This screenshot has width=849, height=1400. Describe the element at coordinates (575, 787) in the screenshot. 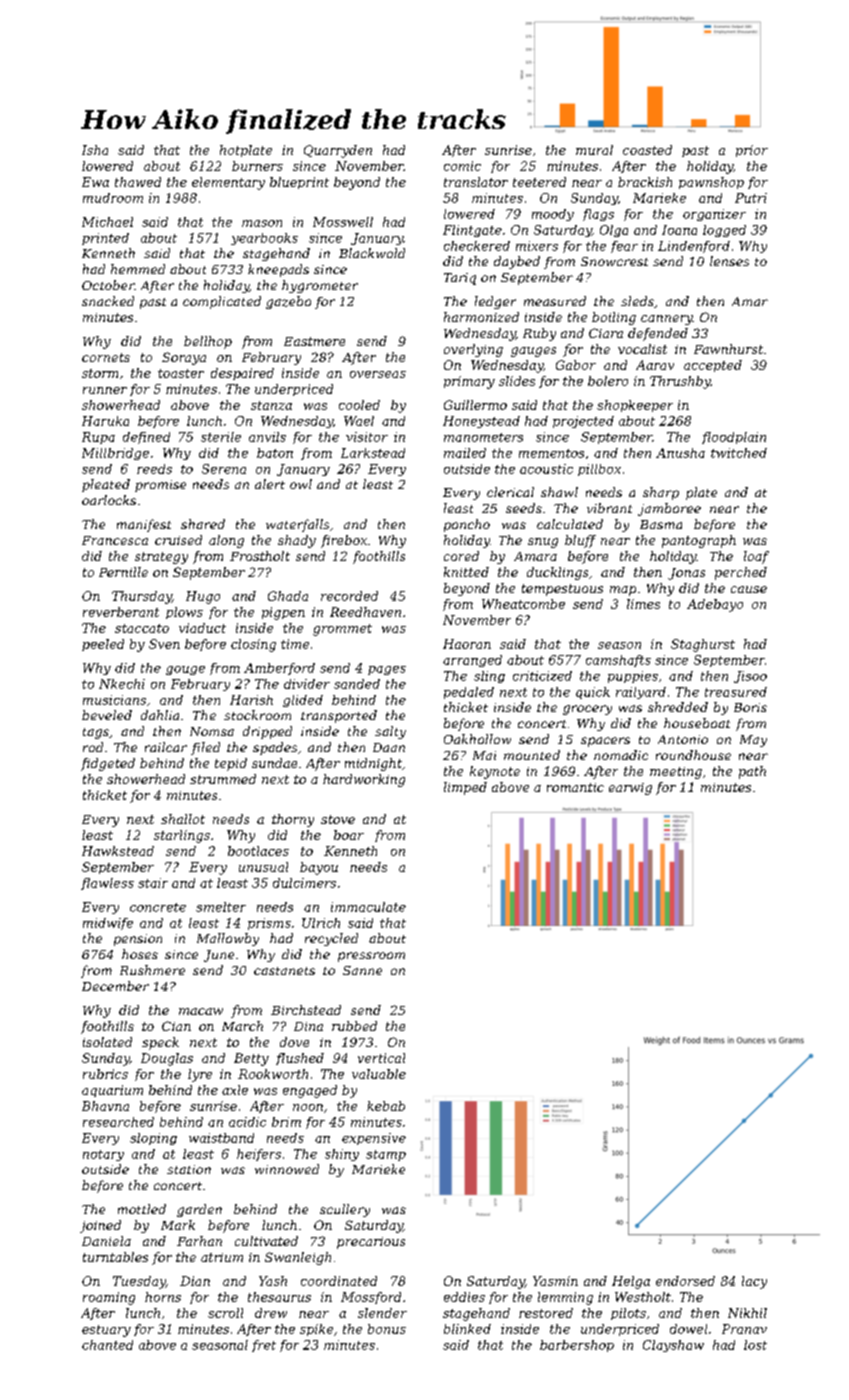

I see `romantic` at that location.
